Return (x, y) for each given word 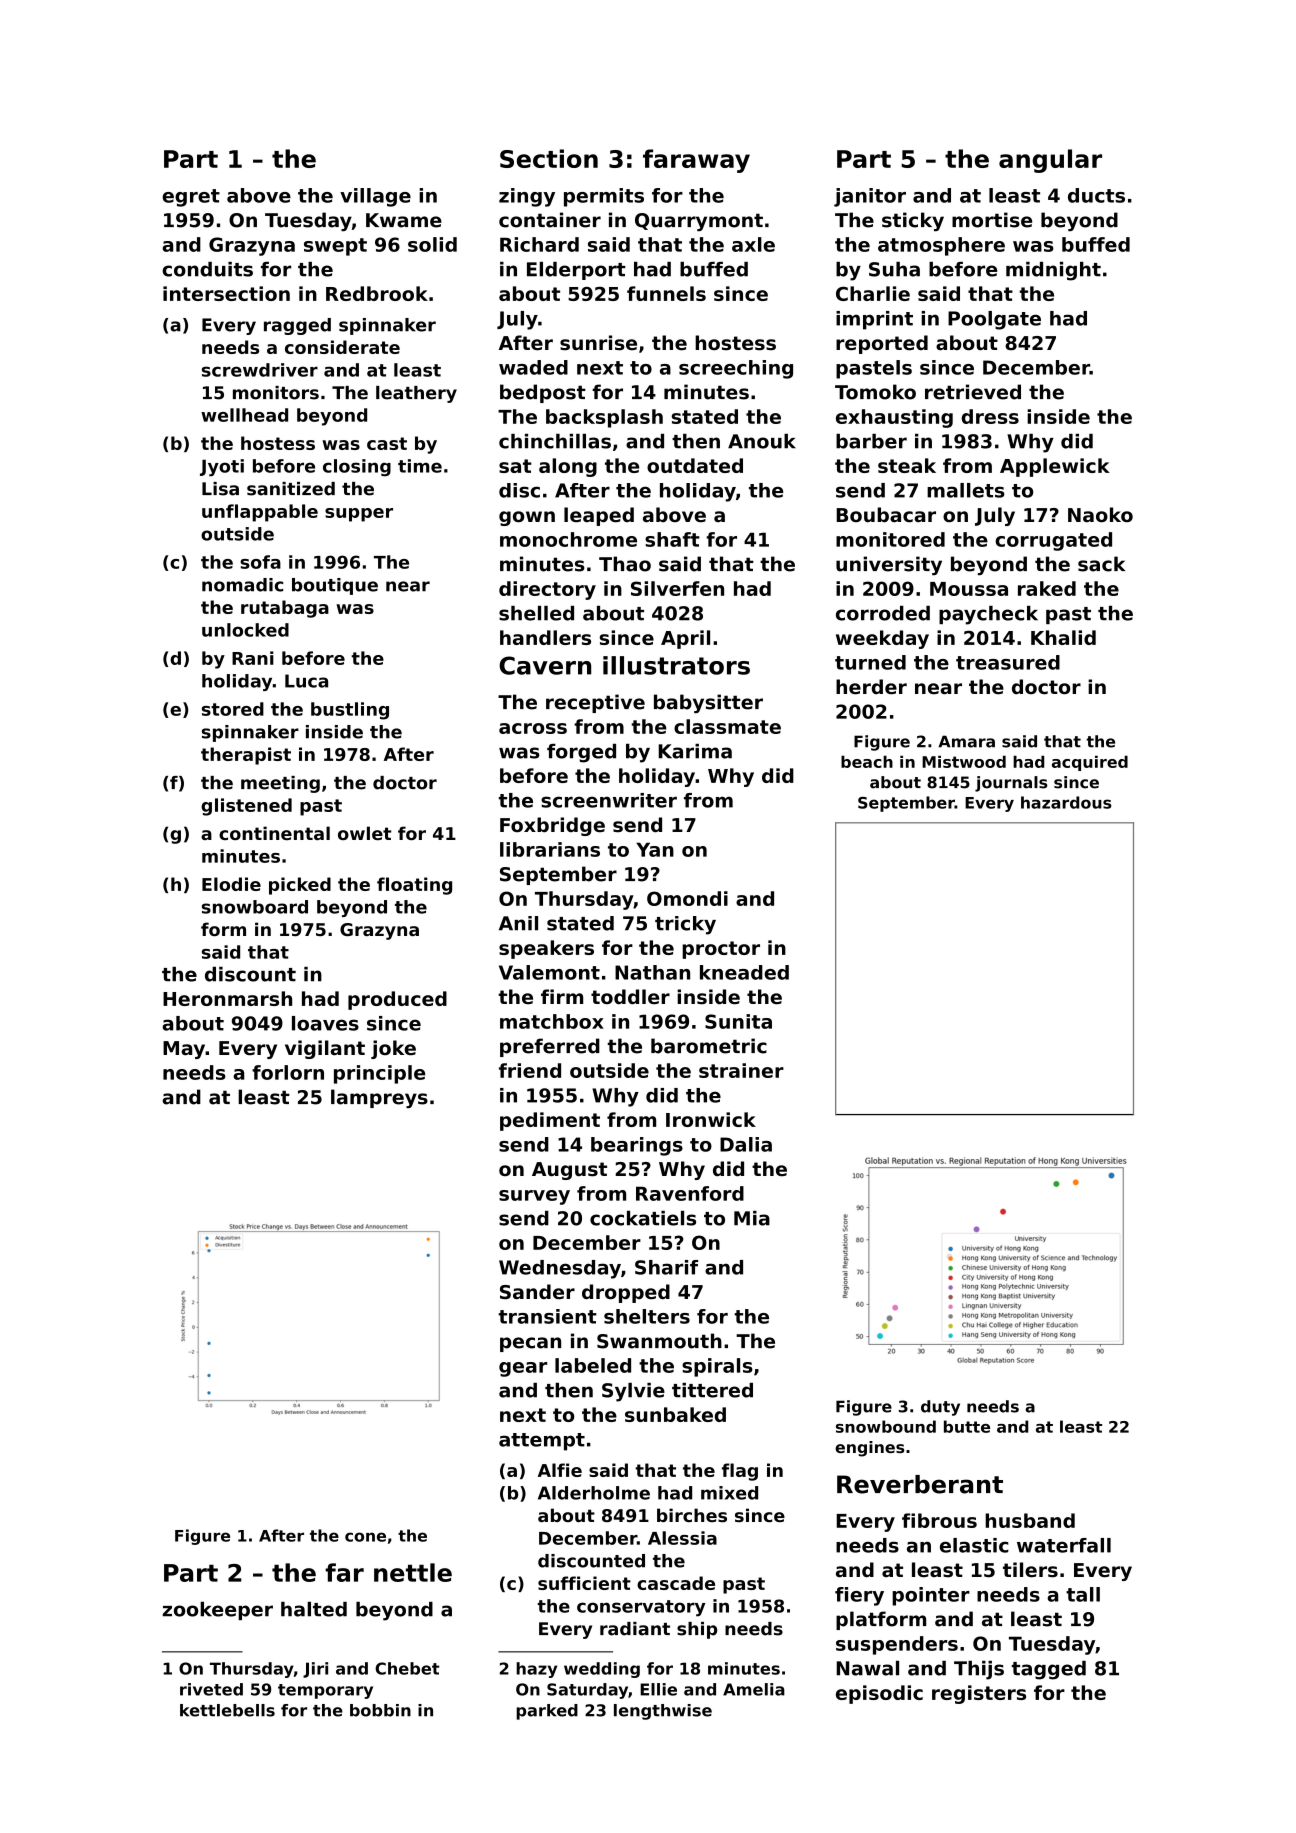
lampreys (379, 1098)
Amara (966, 741)
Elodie (231, 884)
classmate (727, 726)
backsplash (604, 418)
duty (940, 1408)
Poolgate (994, 320)
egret (191, 198)
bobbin (380, 1710)
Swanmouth (659, 1341)
